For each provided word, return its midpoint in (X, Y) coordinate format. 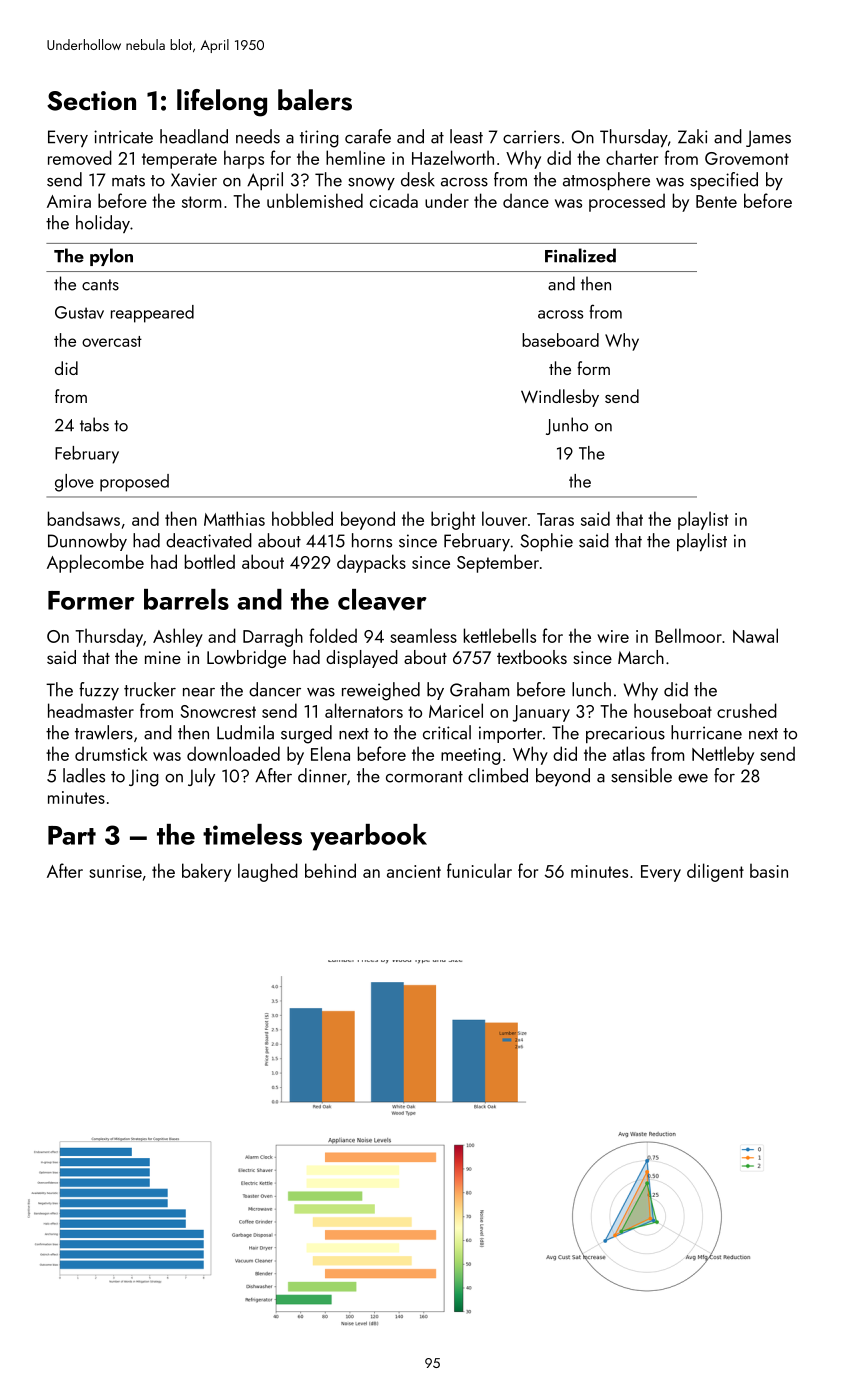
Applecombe (95, 563)
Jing (144, 778)
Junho (567, 426)
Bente (716, 201)
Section (91, 101)
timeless (252, 834)
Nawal (755, 635)
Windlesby (560, 398)
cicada (394, 200)
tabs (94, 424)
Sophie (546, 542)
